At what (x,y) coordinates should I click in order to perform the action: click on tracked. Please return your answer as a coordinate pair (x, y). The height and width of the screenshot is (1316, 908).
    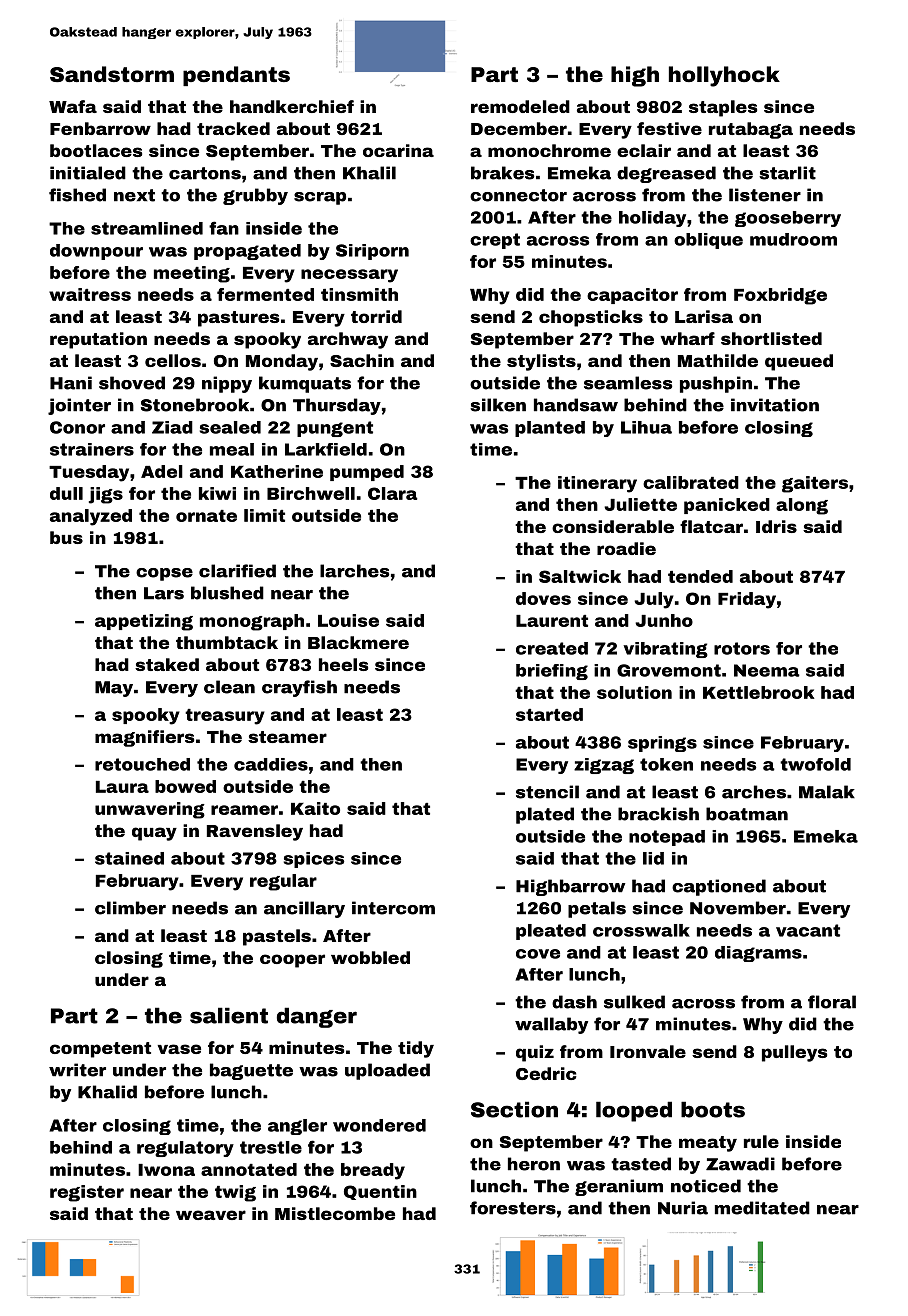
    Looking at the image, I should click on (233, 128).
